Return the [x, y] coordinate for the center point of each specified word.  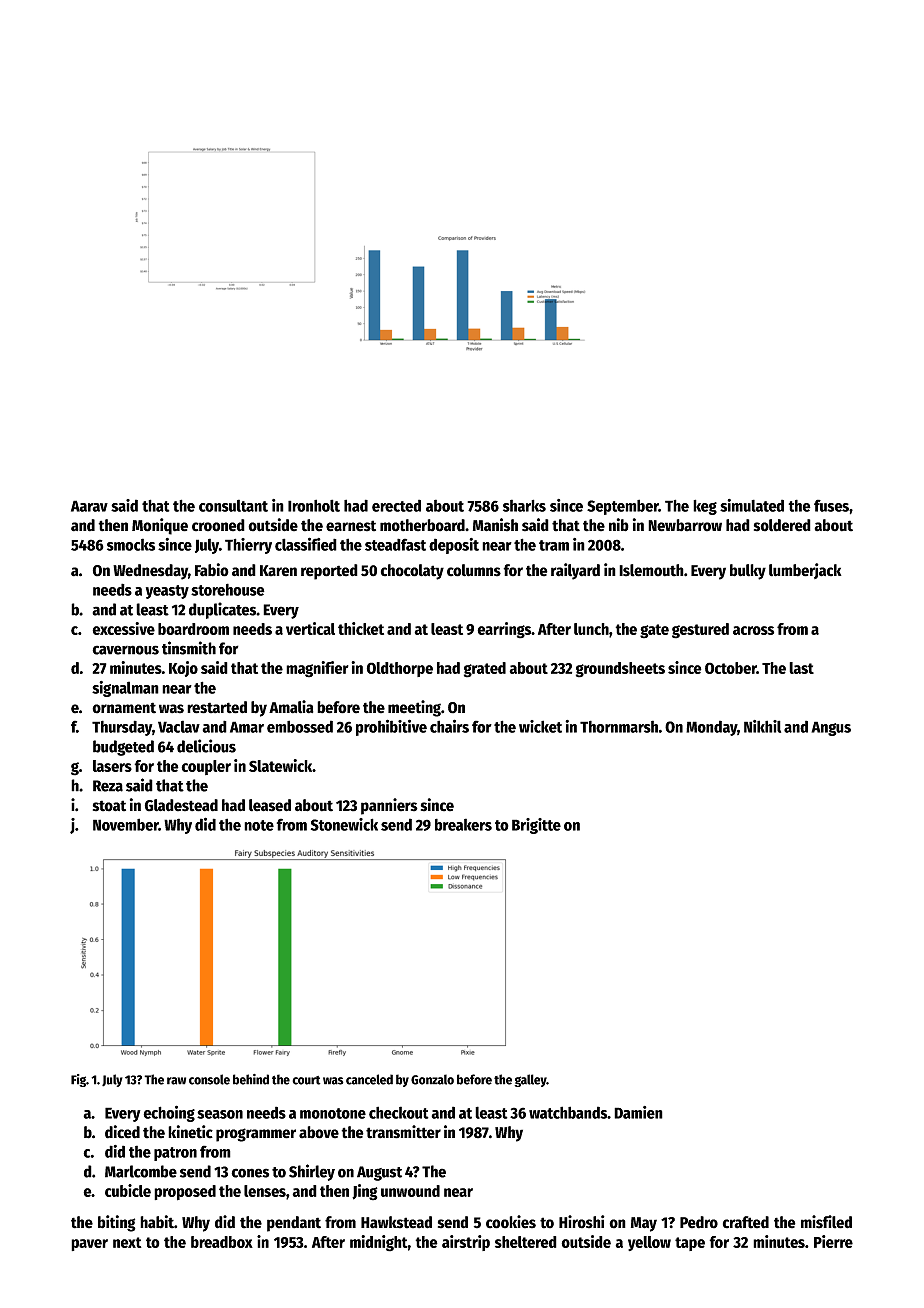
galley [530, 1080]
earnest [351, 526]
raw [176, 1081]
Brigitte [536, 826]
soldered [782, 525]
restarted [217, 707]
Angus [831, 728]
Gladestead [181, 805]
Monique [160, 526]
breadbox [222, 1242]
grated [485, 670]
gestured [700, 631]
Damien [638, 1112]
